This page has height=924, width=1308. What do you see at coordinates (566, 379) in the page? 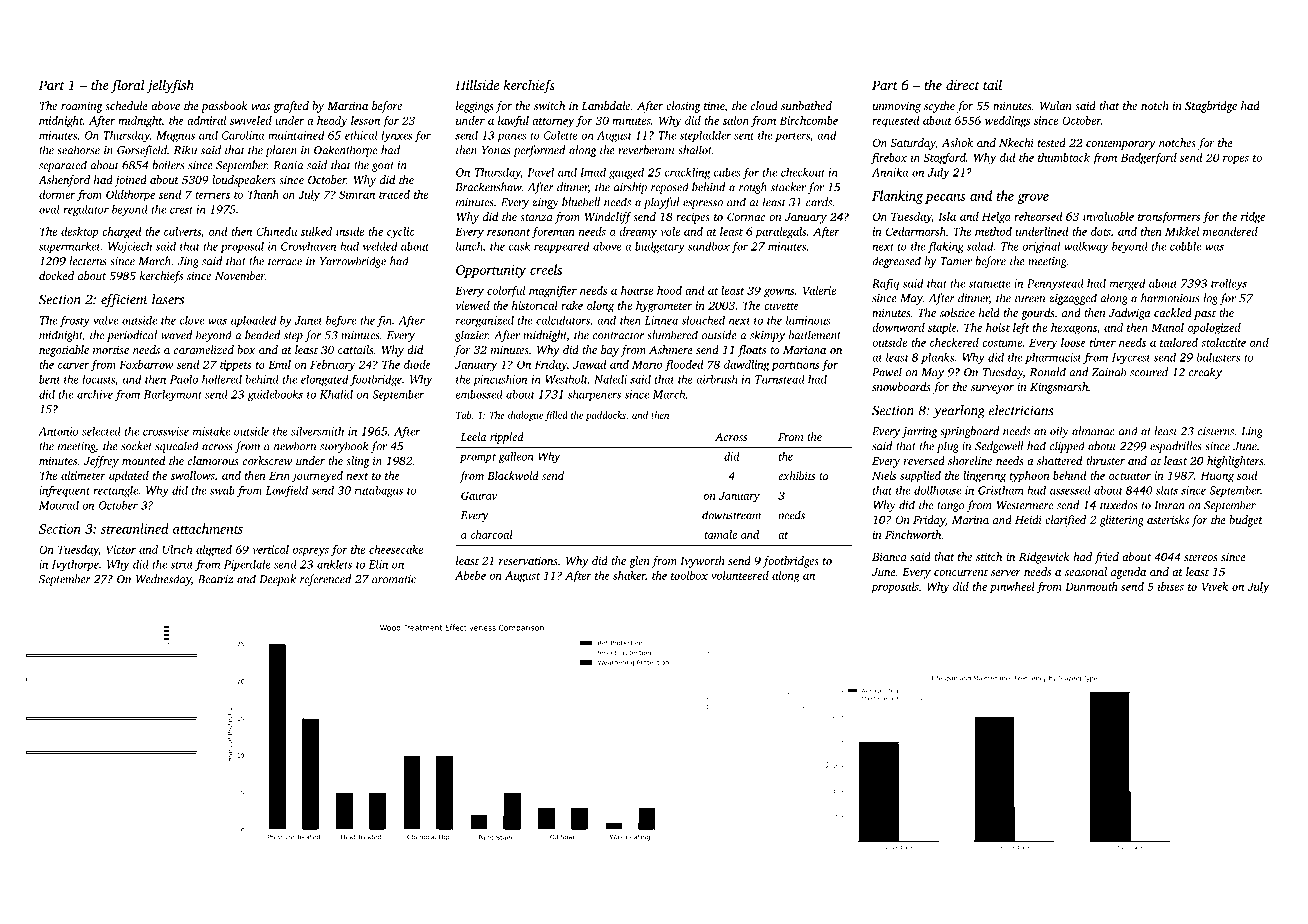
I see `Westholt` at bounding box center [566, 379].
